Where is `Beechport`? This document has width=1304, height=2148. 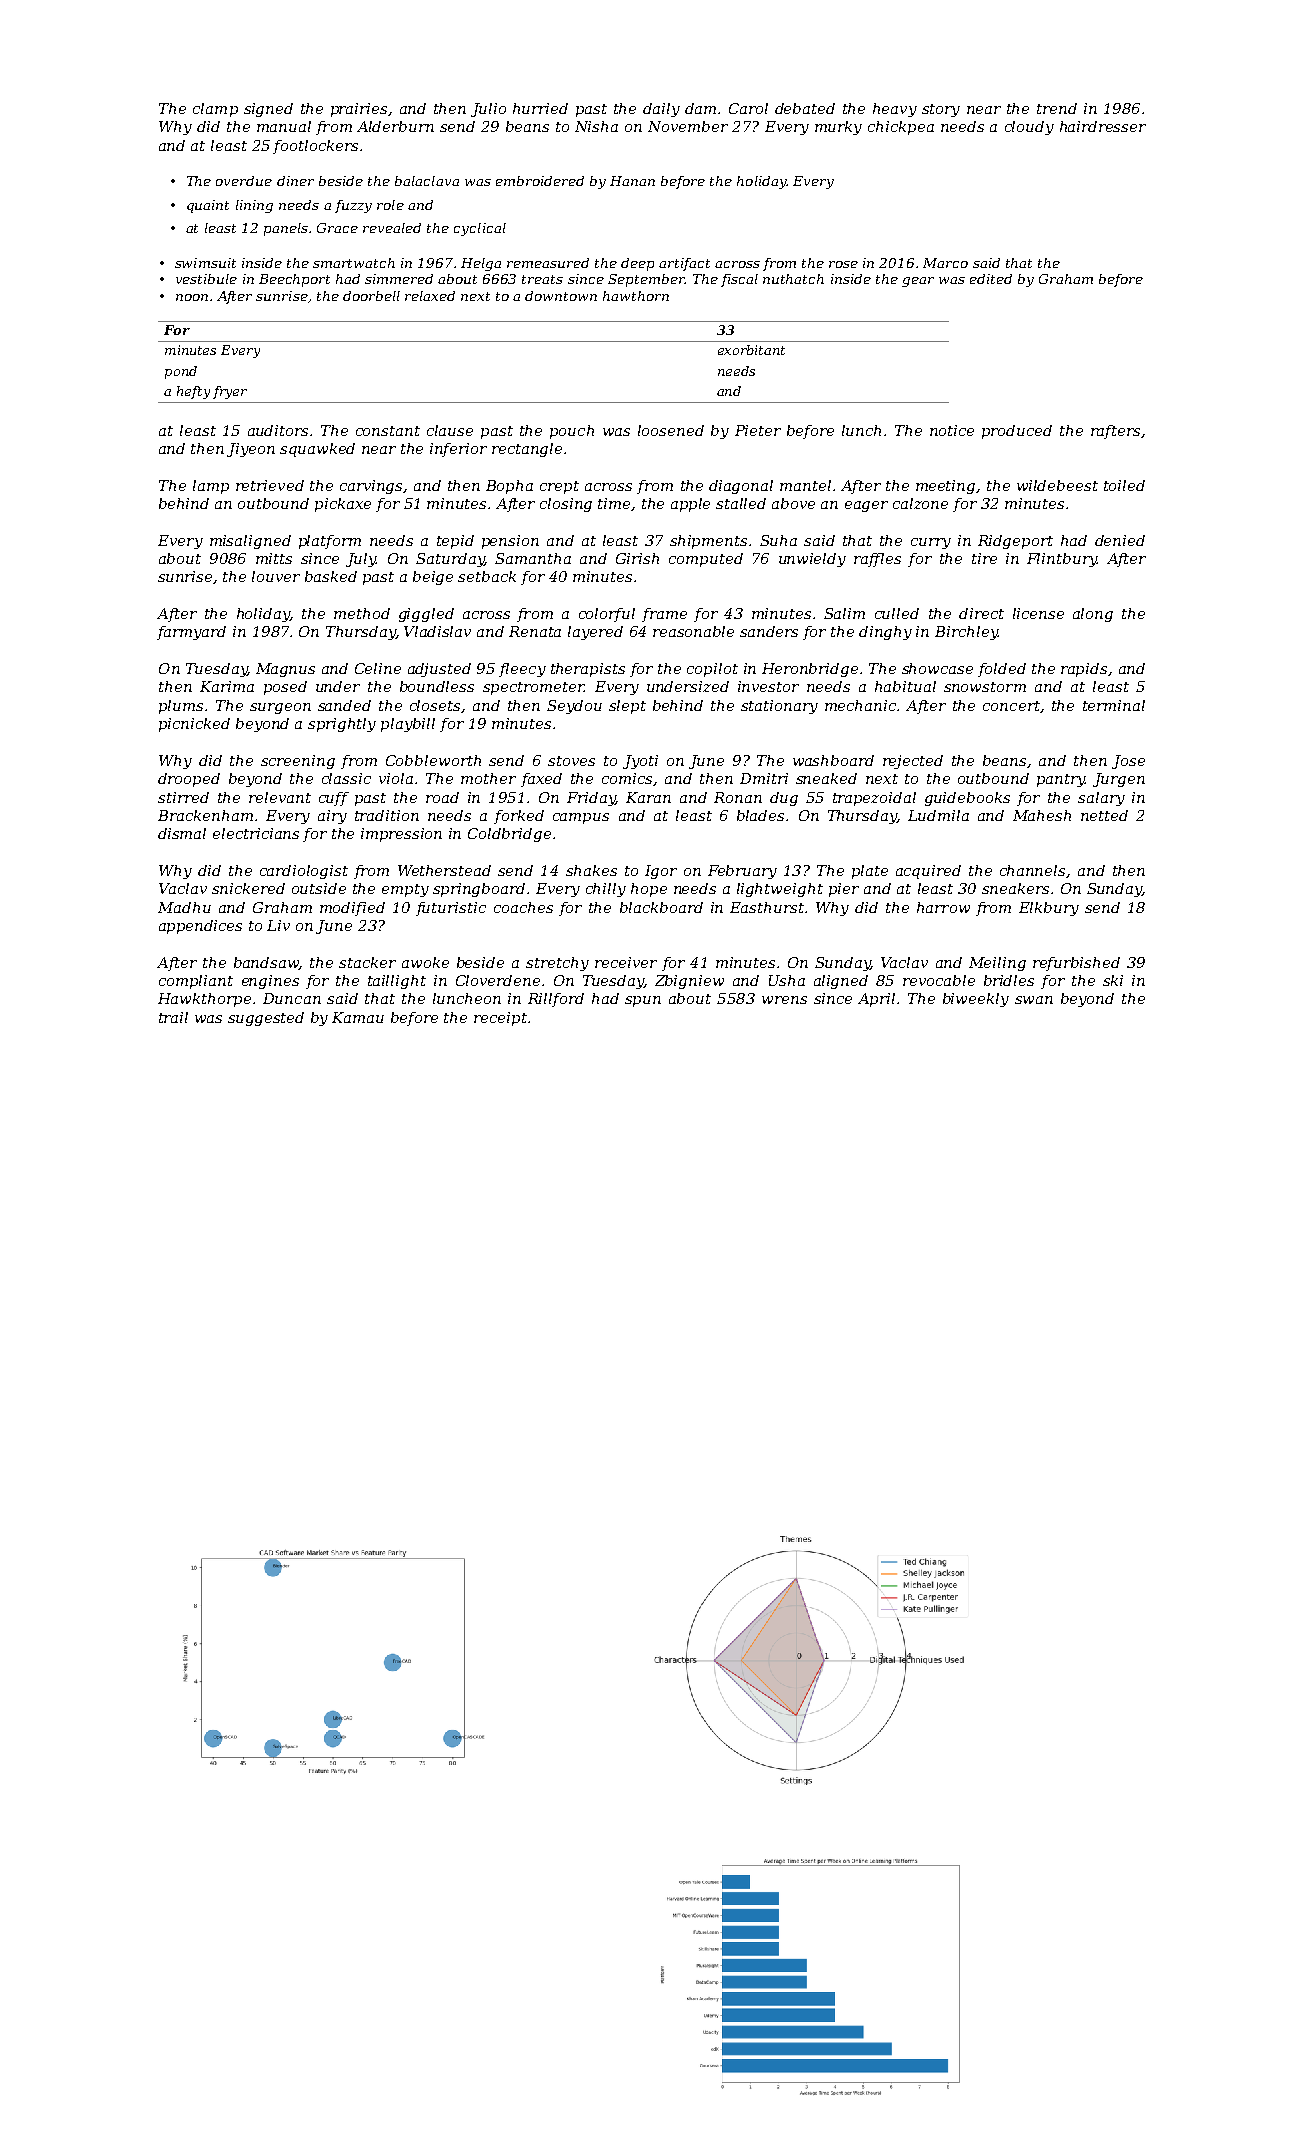 Beechport is located at coordinates (294, 280).
